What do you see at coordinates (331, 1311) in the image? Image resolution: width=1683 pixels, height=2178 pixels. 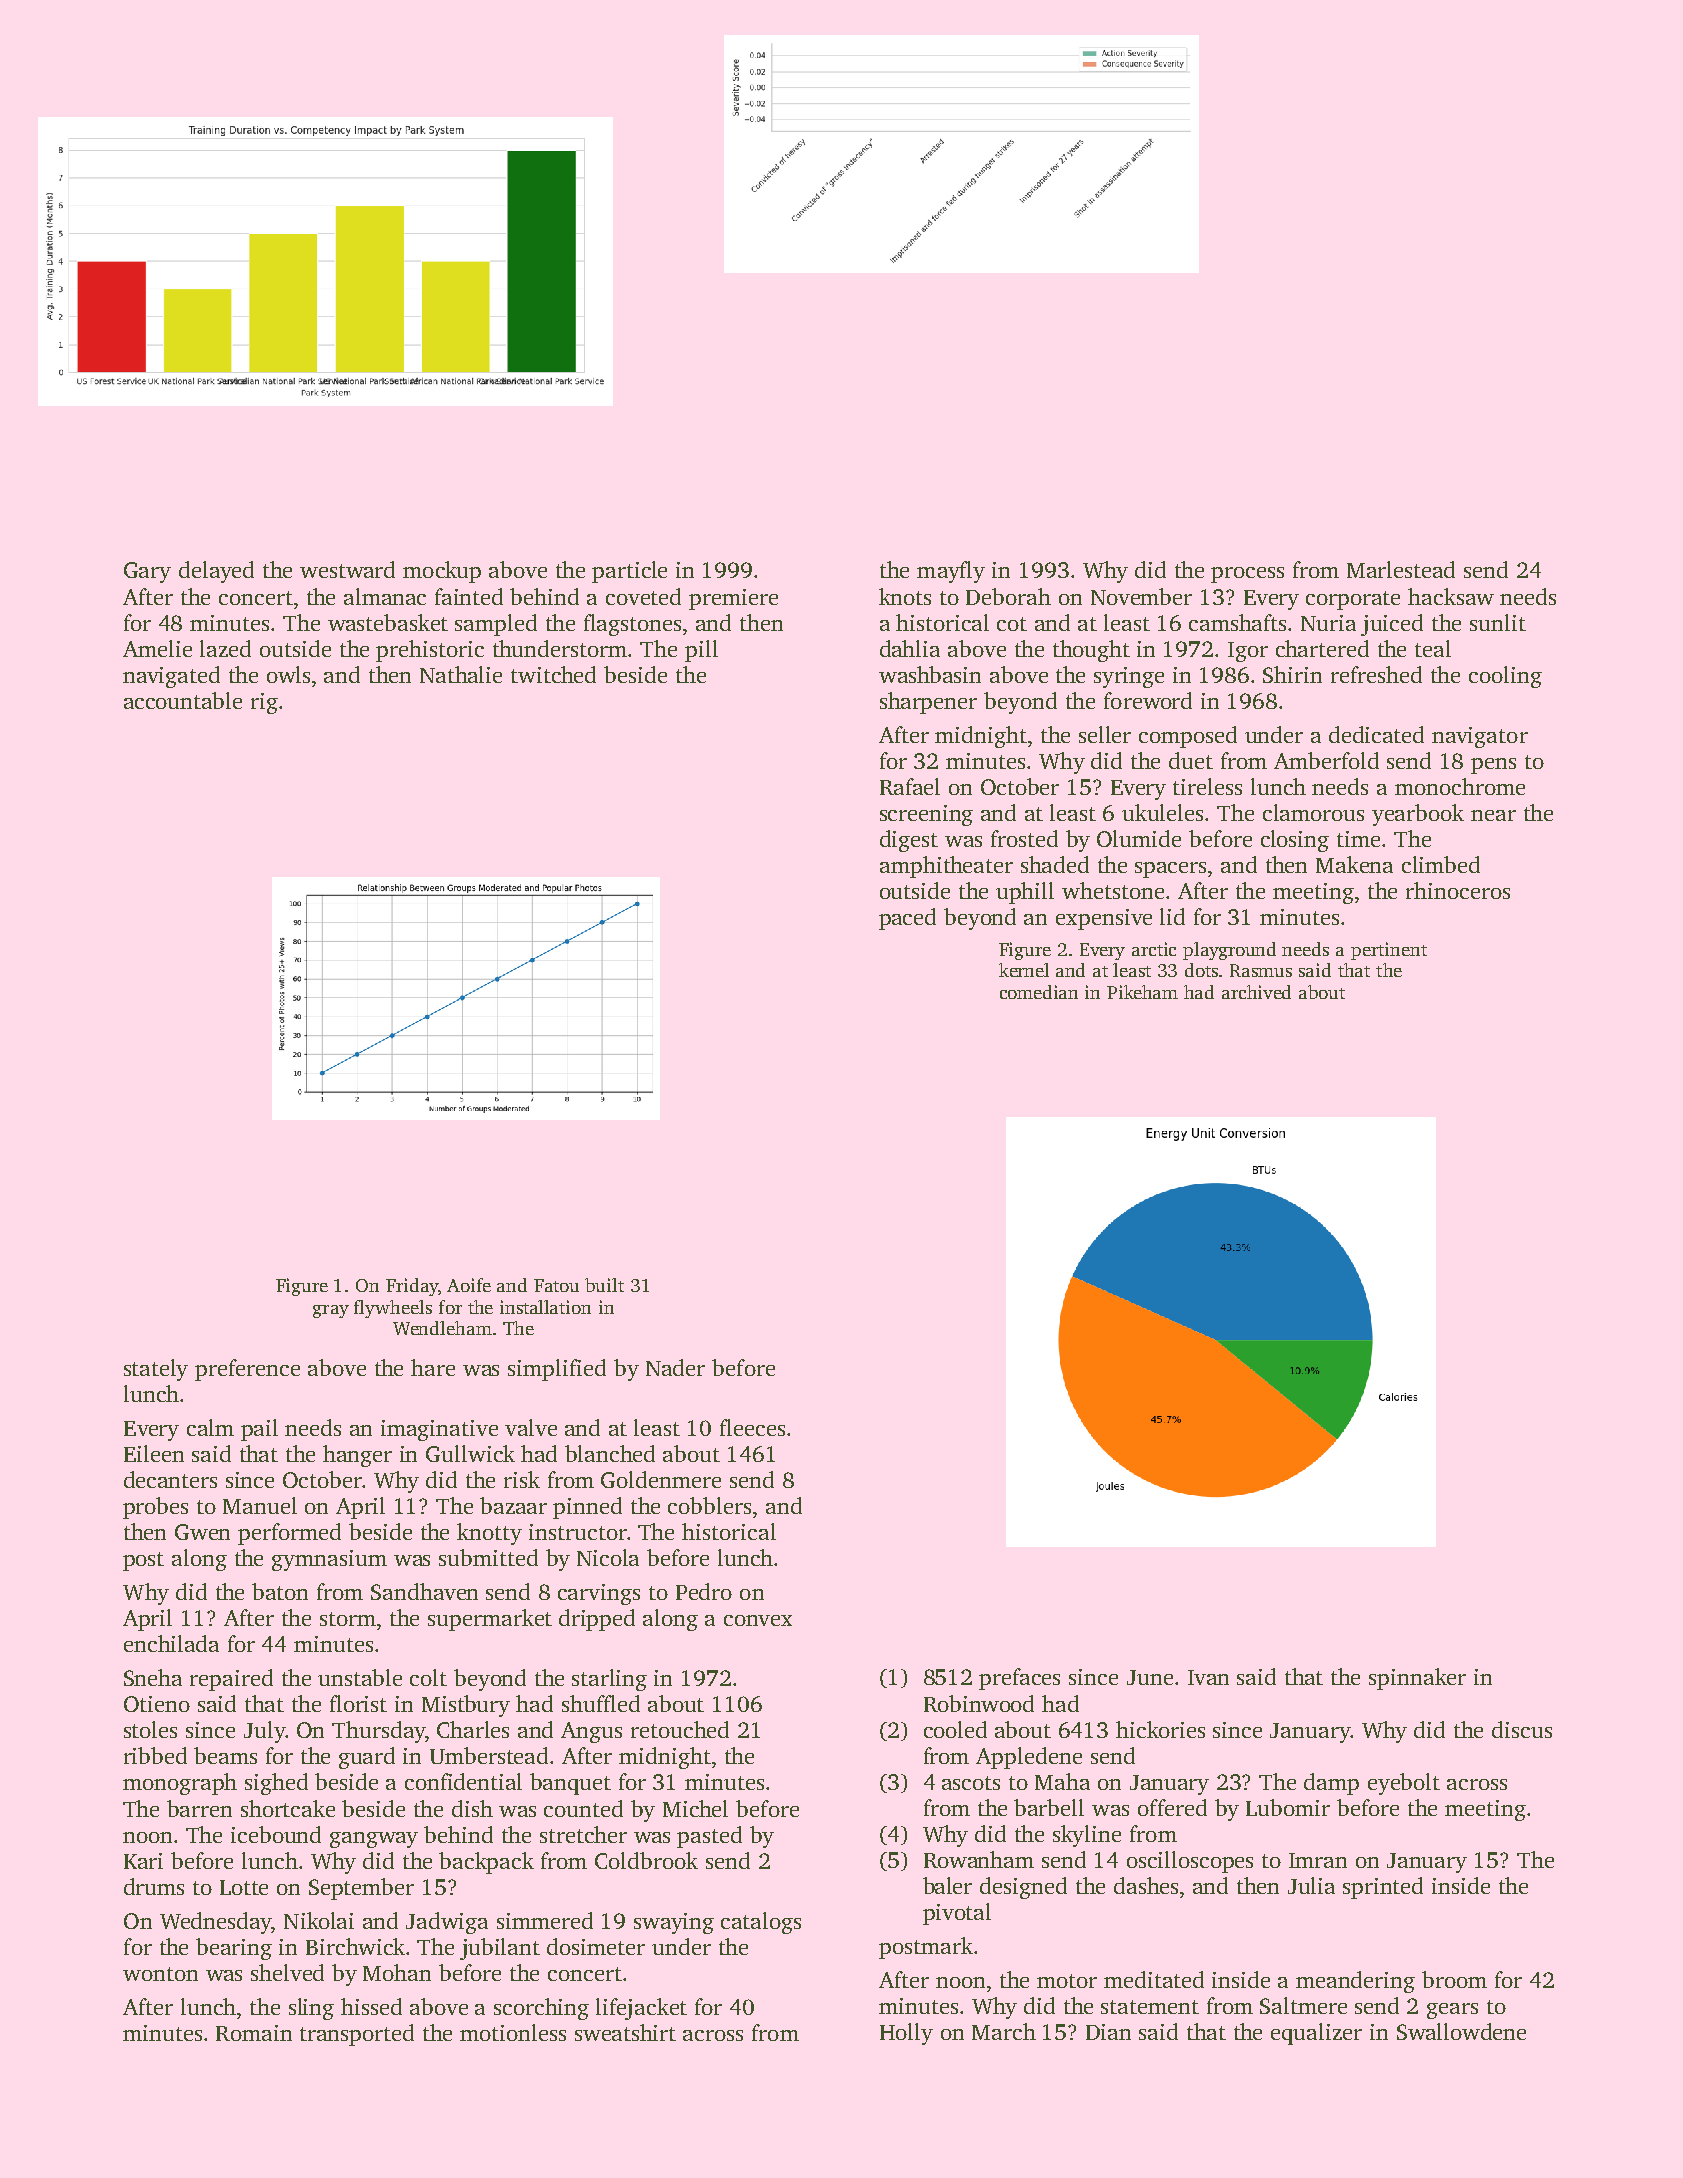 I see `gray` at bounding box center [331, 1311].
